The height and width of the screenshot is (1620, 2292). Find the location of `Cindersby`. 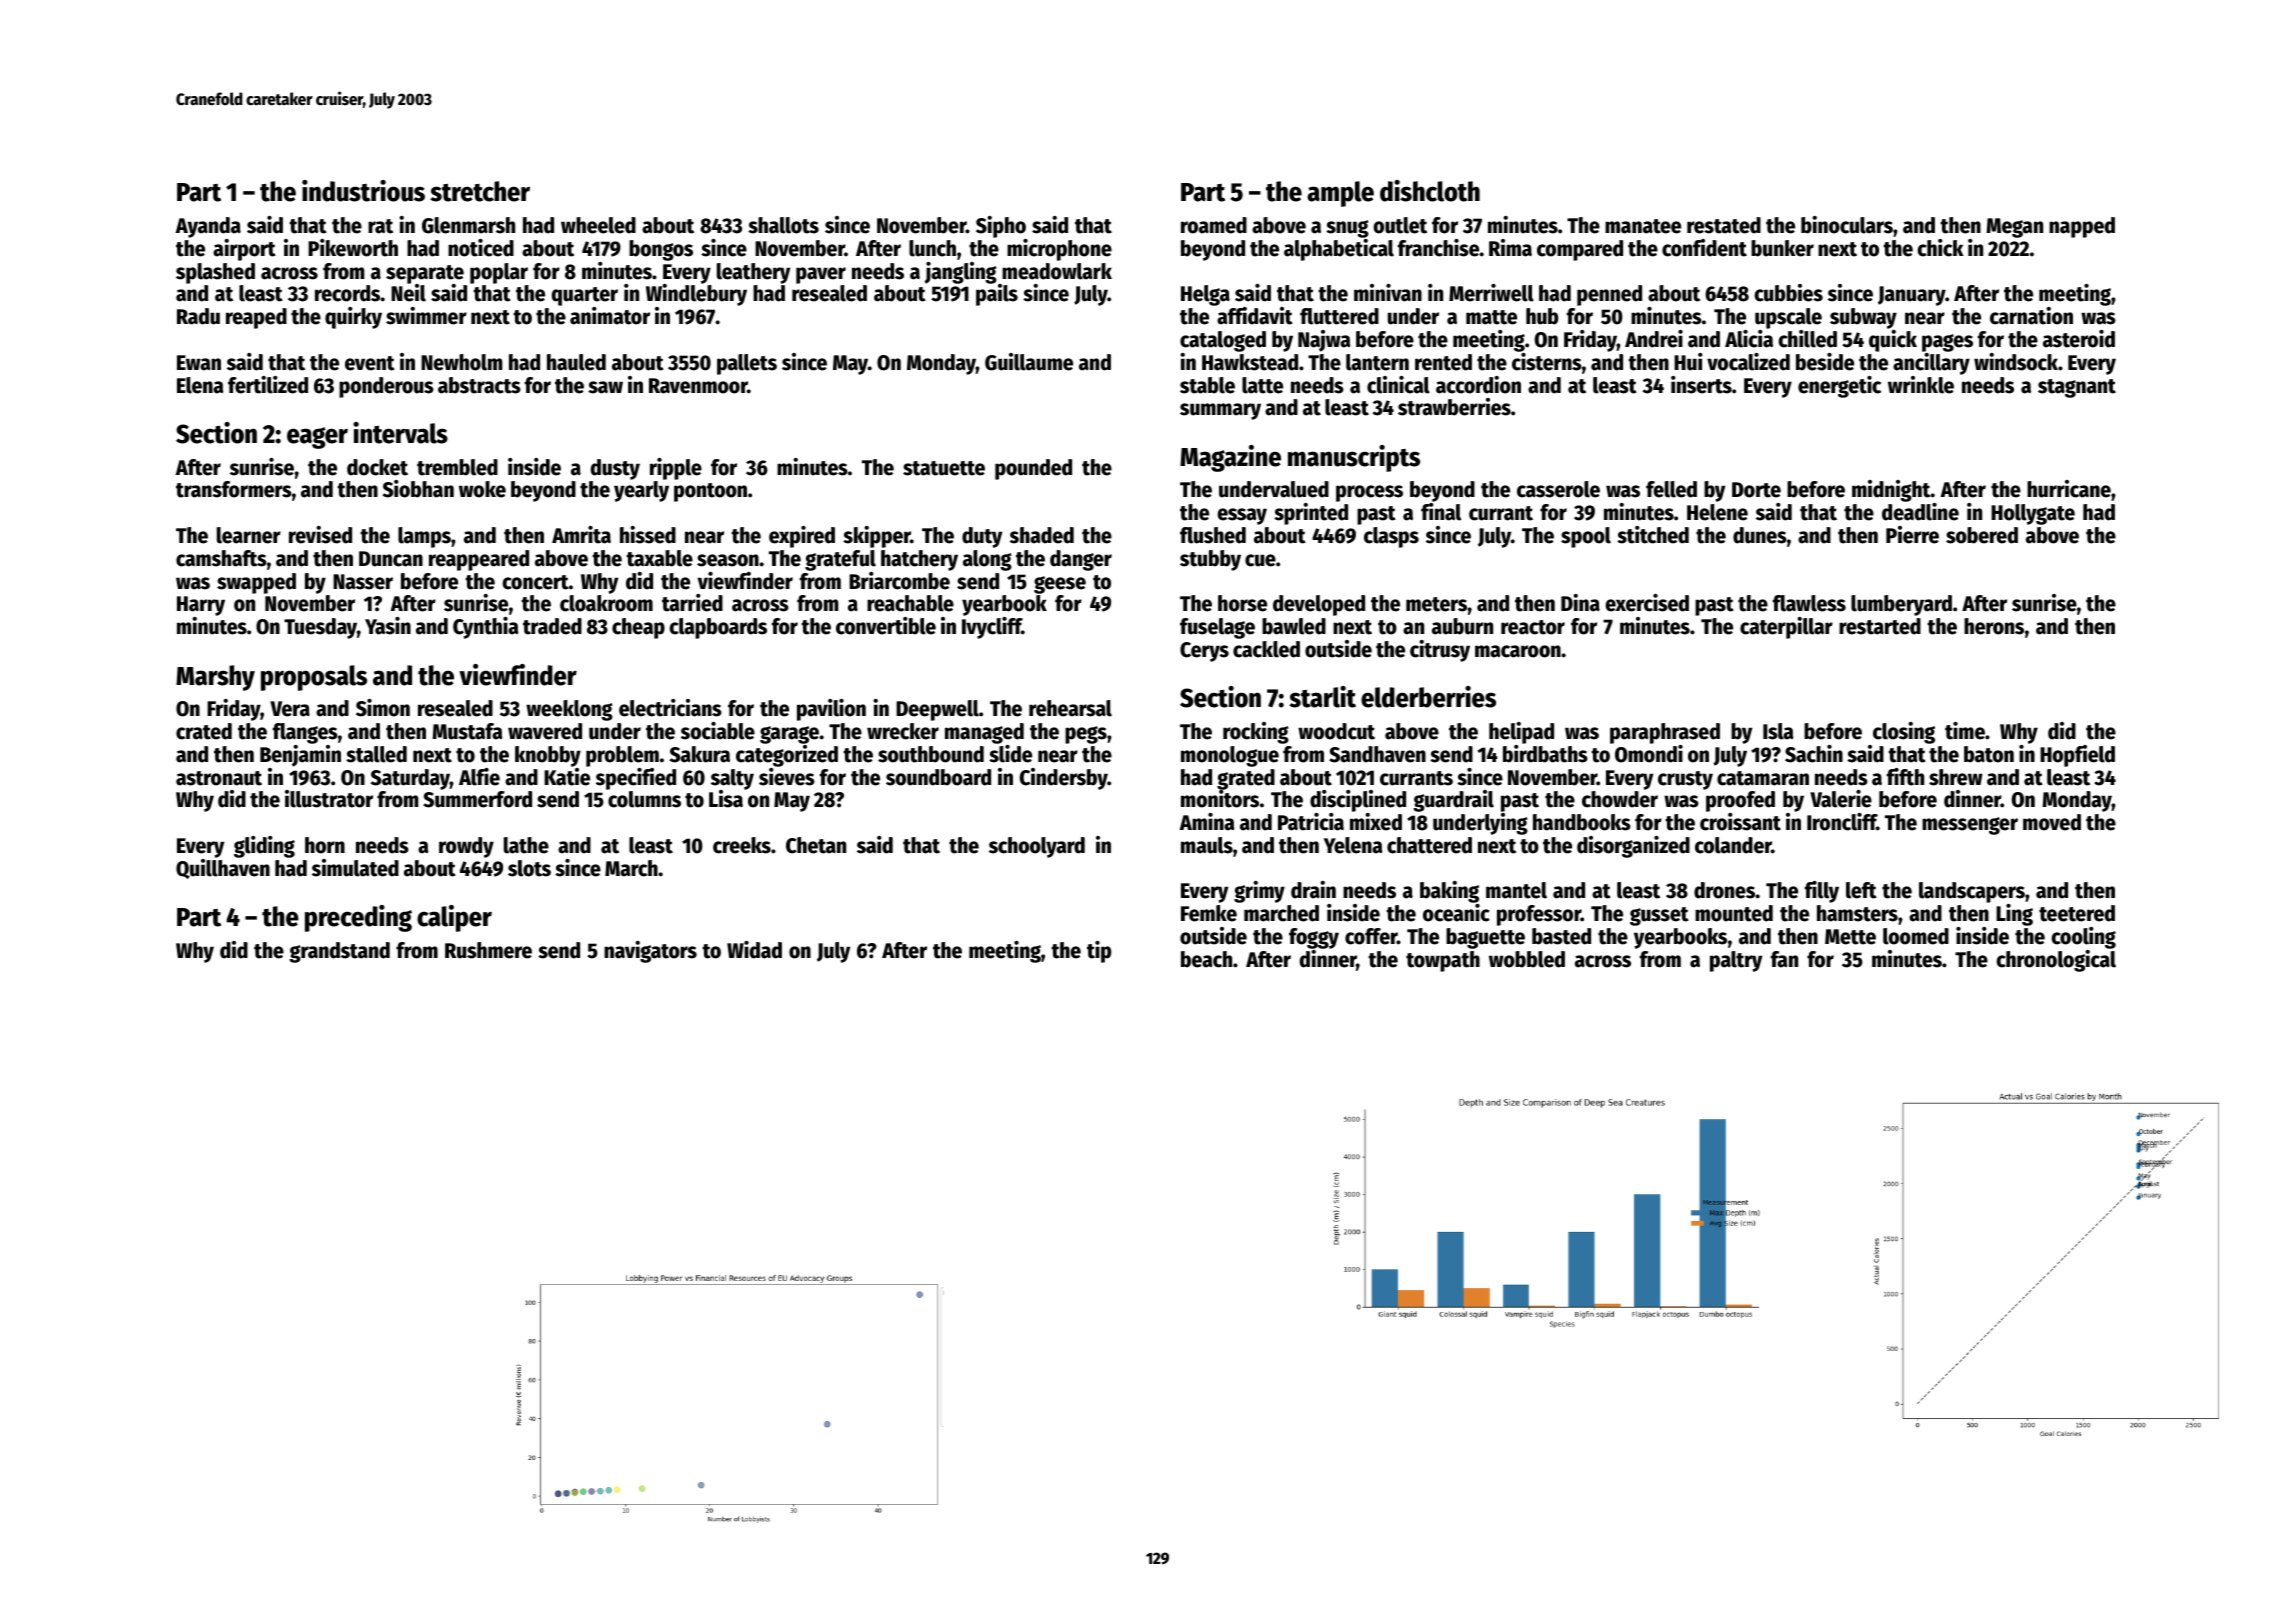

Cindersby is located at coordinates (1064, 779).
